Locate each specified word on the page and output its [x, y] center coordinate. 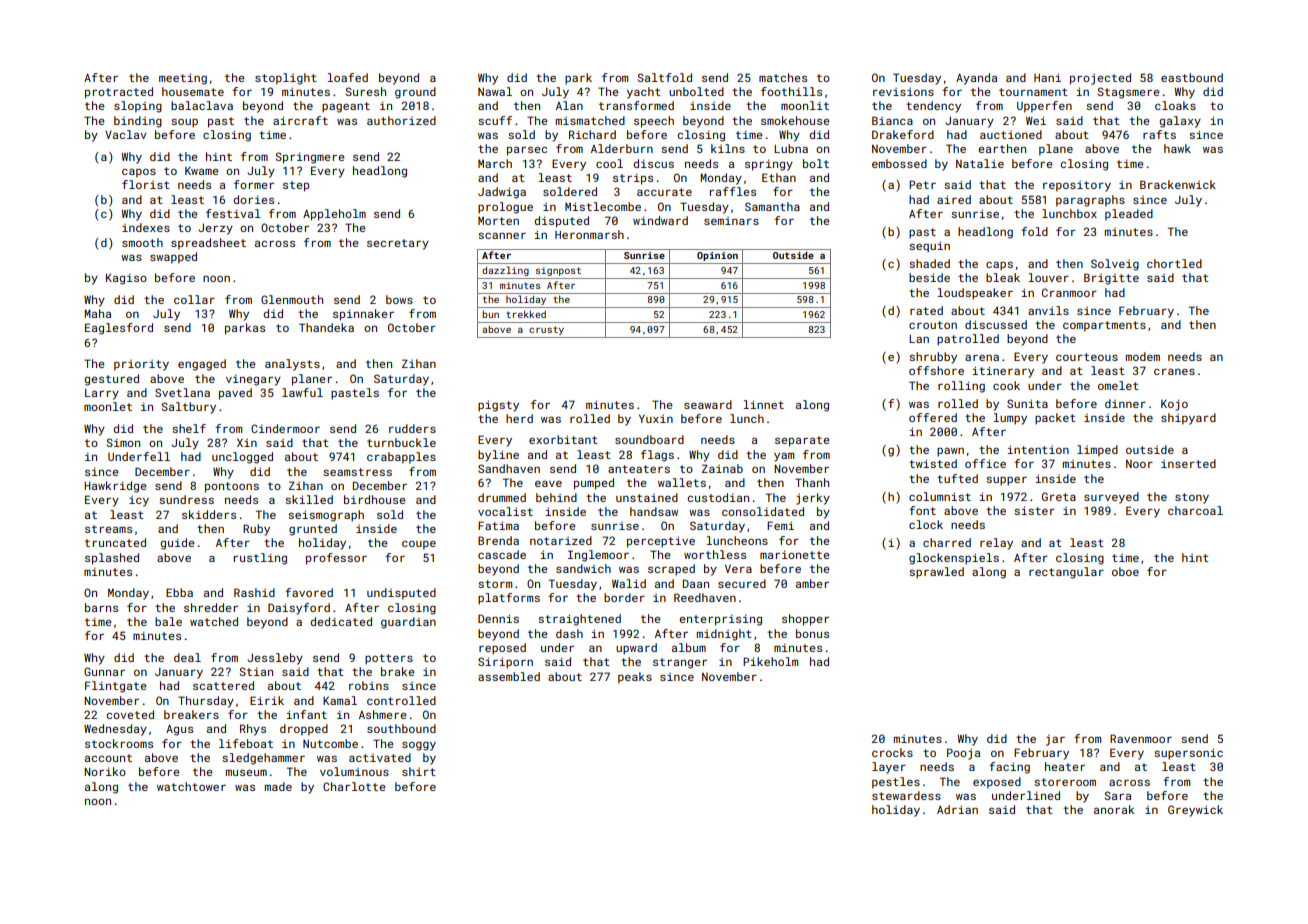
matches [783, 77]
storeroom [1065, 782]
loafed [348, 77]
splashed [112, 559]
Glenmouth [292, 299]
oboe [1125, 571]
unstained [647, 497]
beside [929, 277]
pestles [896, 783]
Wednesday [115, 730]
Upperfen [1044, 107]
